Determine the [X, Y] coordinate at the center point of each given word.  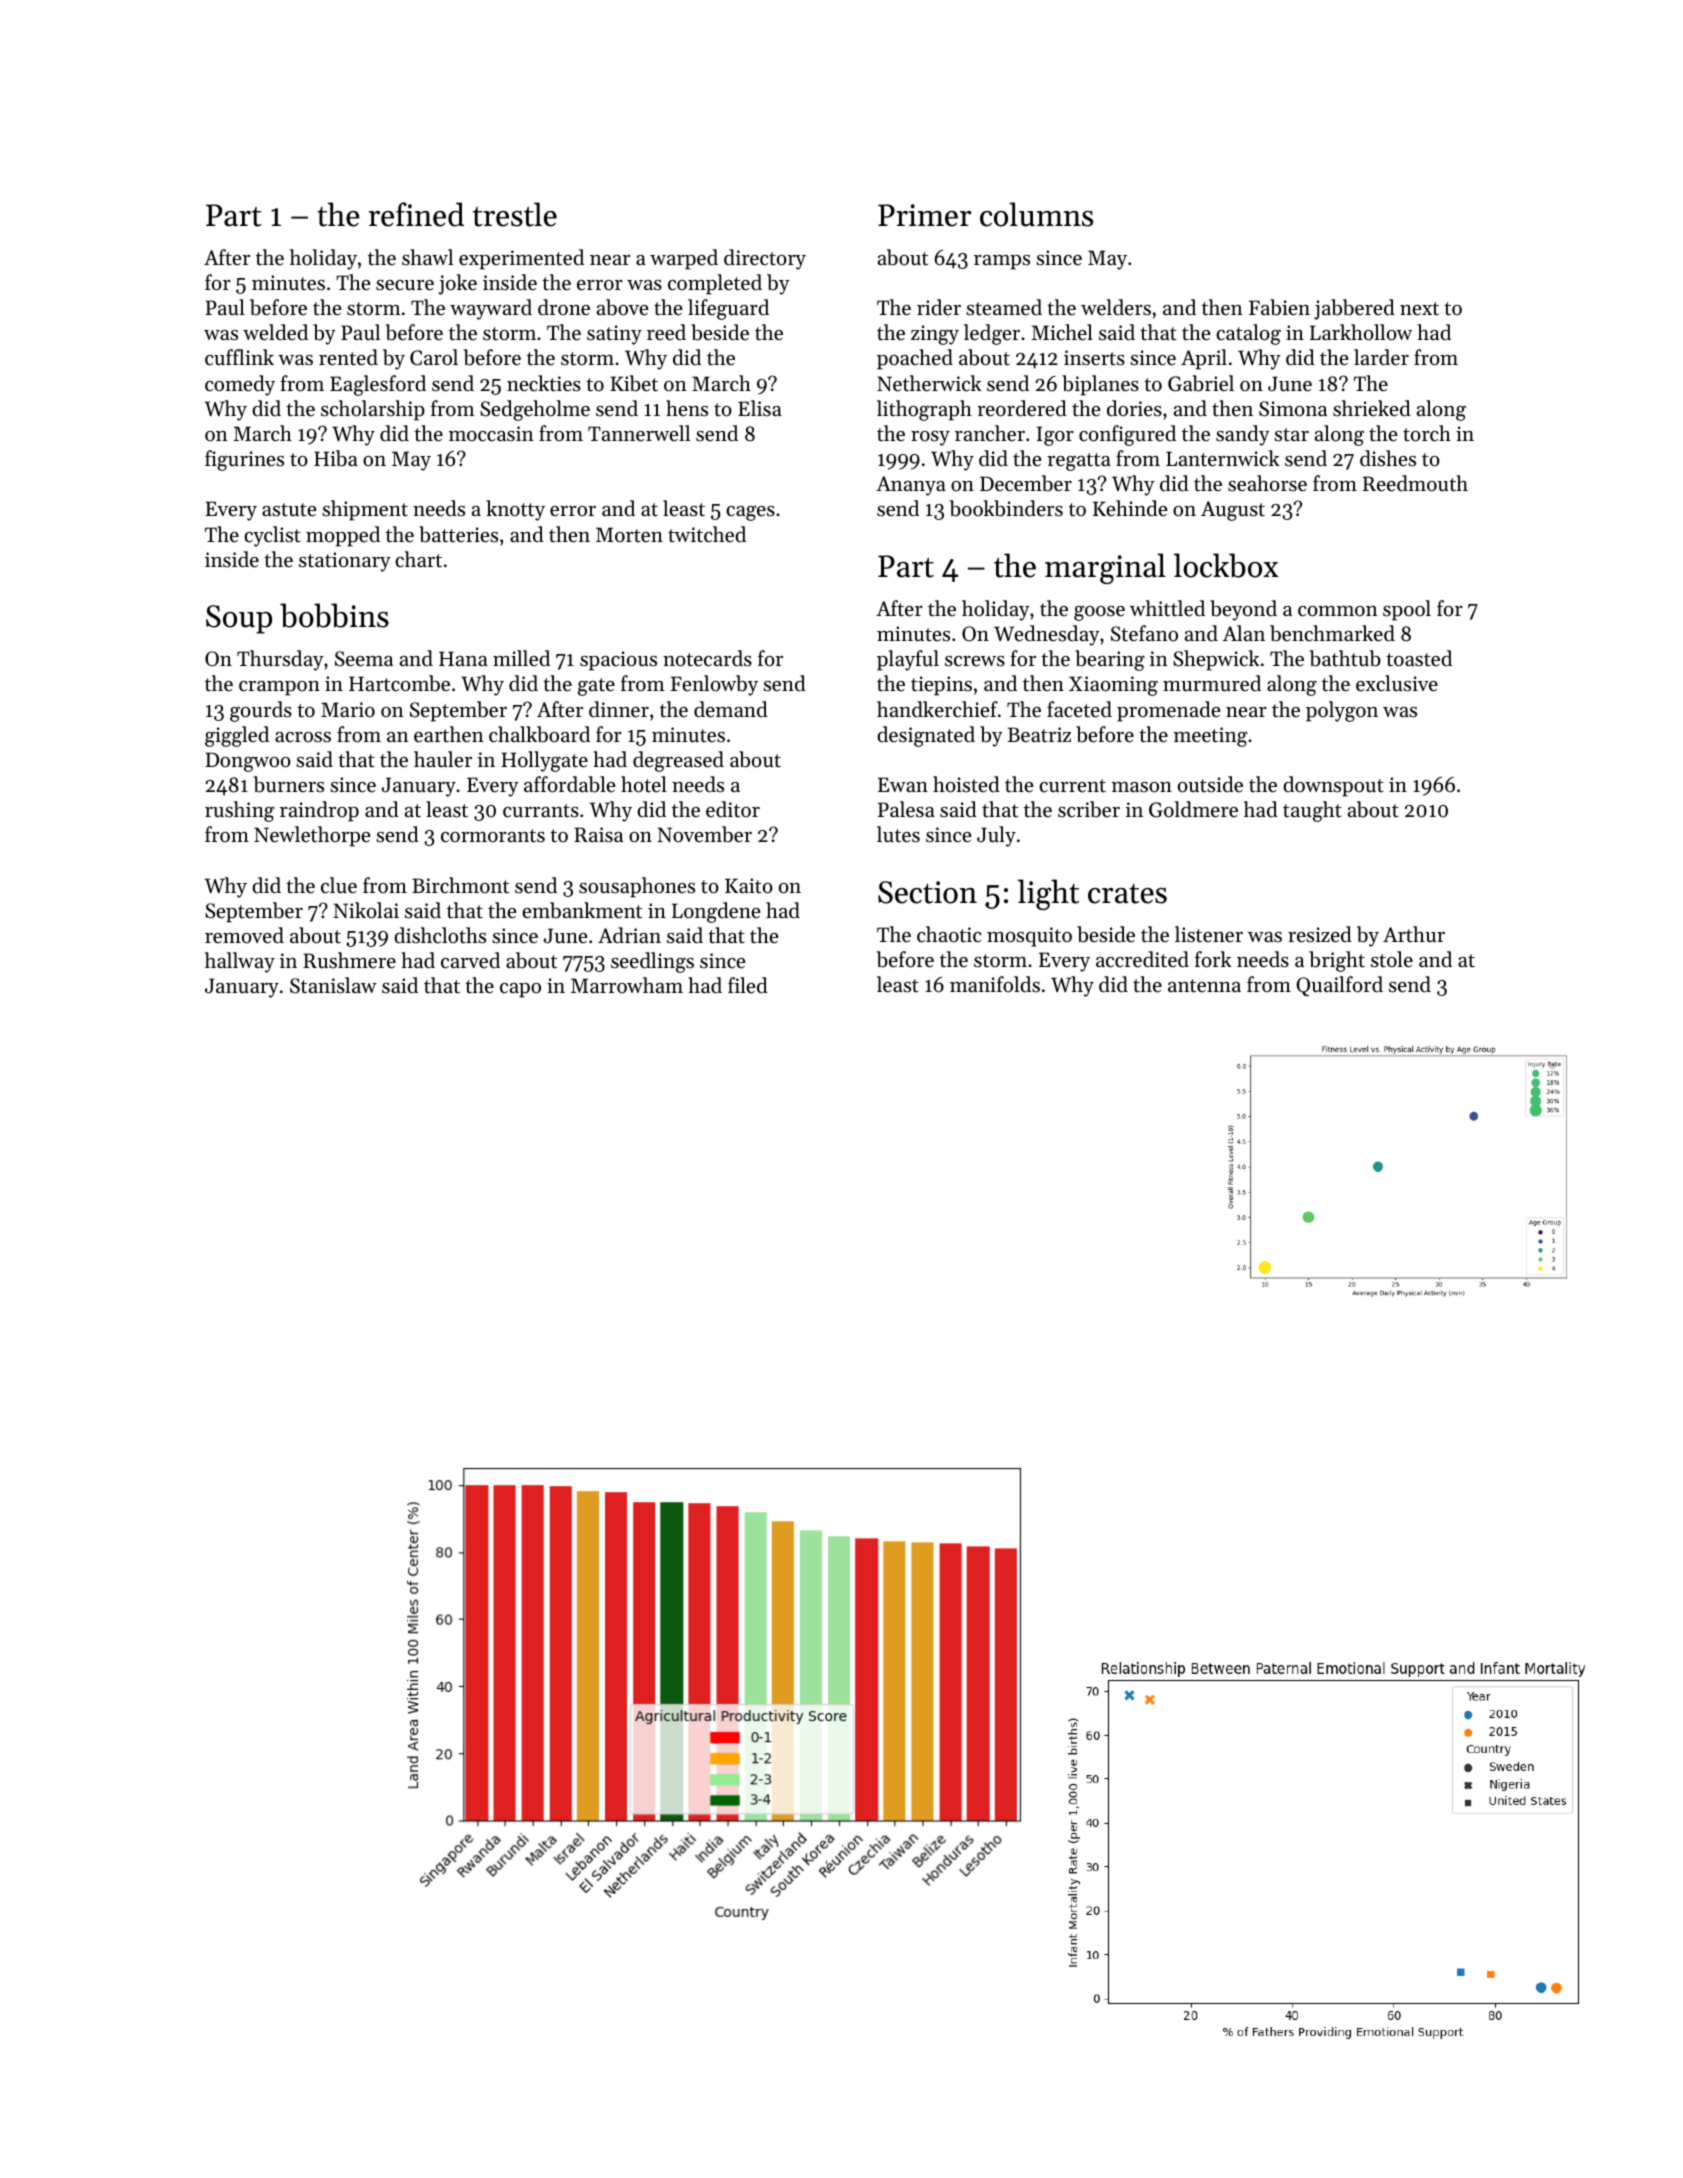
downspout [1333, 786]
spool [1407, 610]
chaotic [949, 934]
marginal [1105, 568]
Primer [924, 215]
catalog [1248, 334]
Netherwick [929, 383]
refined [416, 214]
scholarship [373, 410]
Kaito [749, 886]
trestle [515, 214]
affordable [569, 784]
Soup [239, 619]
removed [244, 935]
